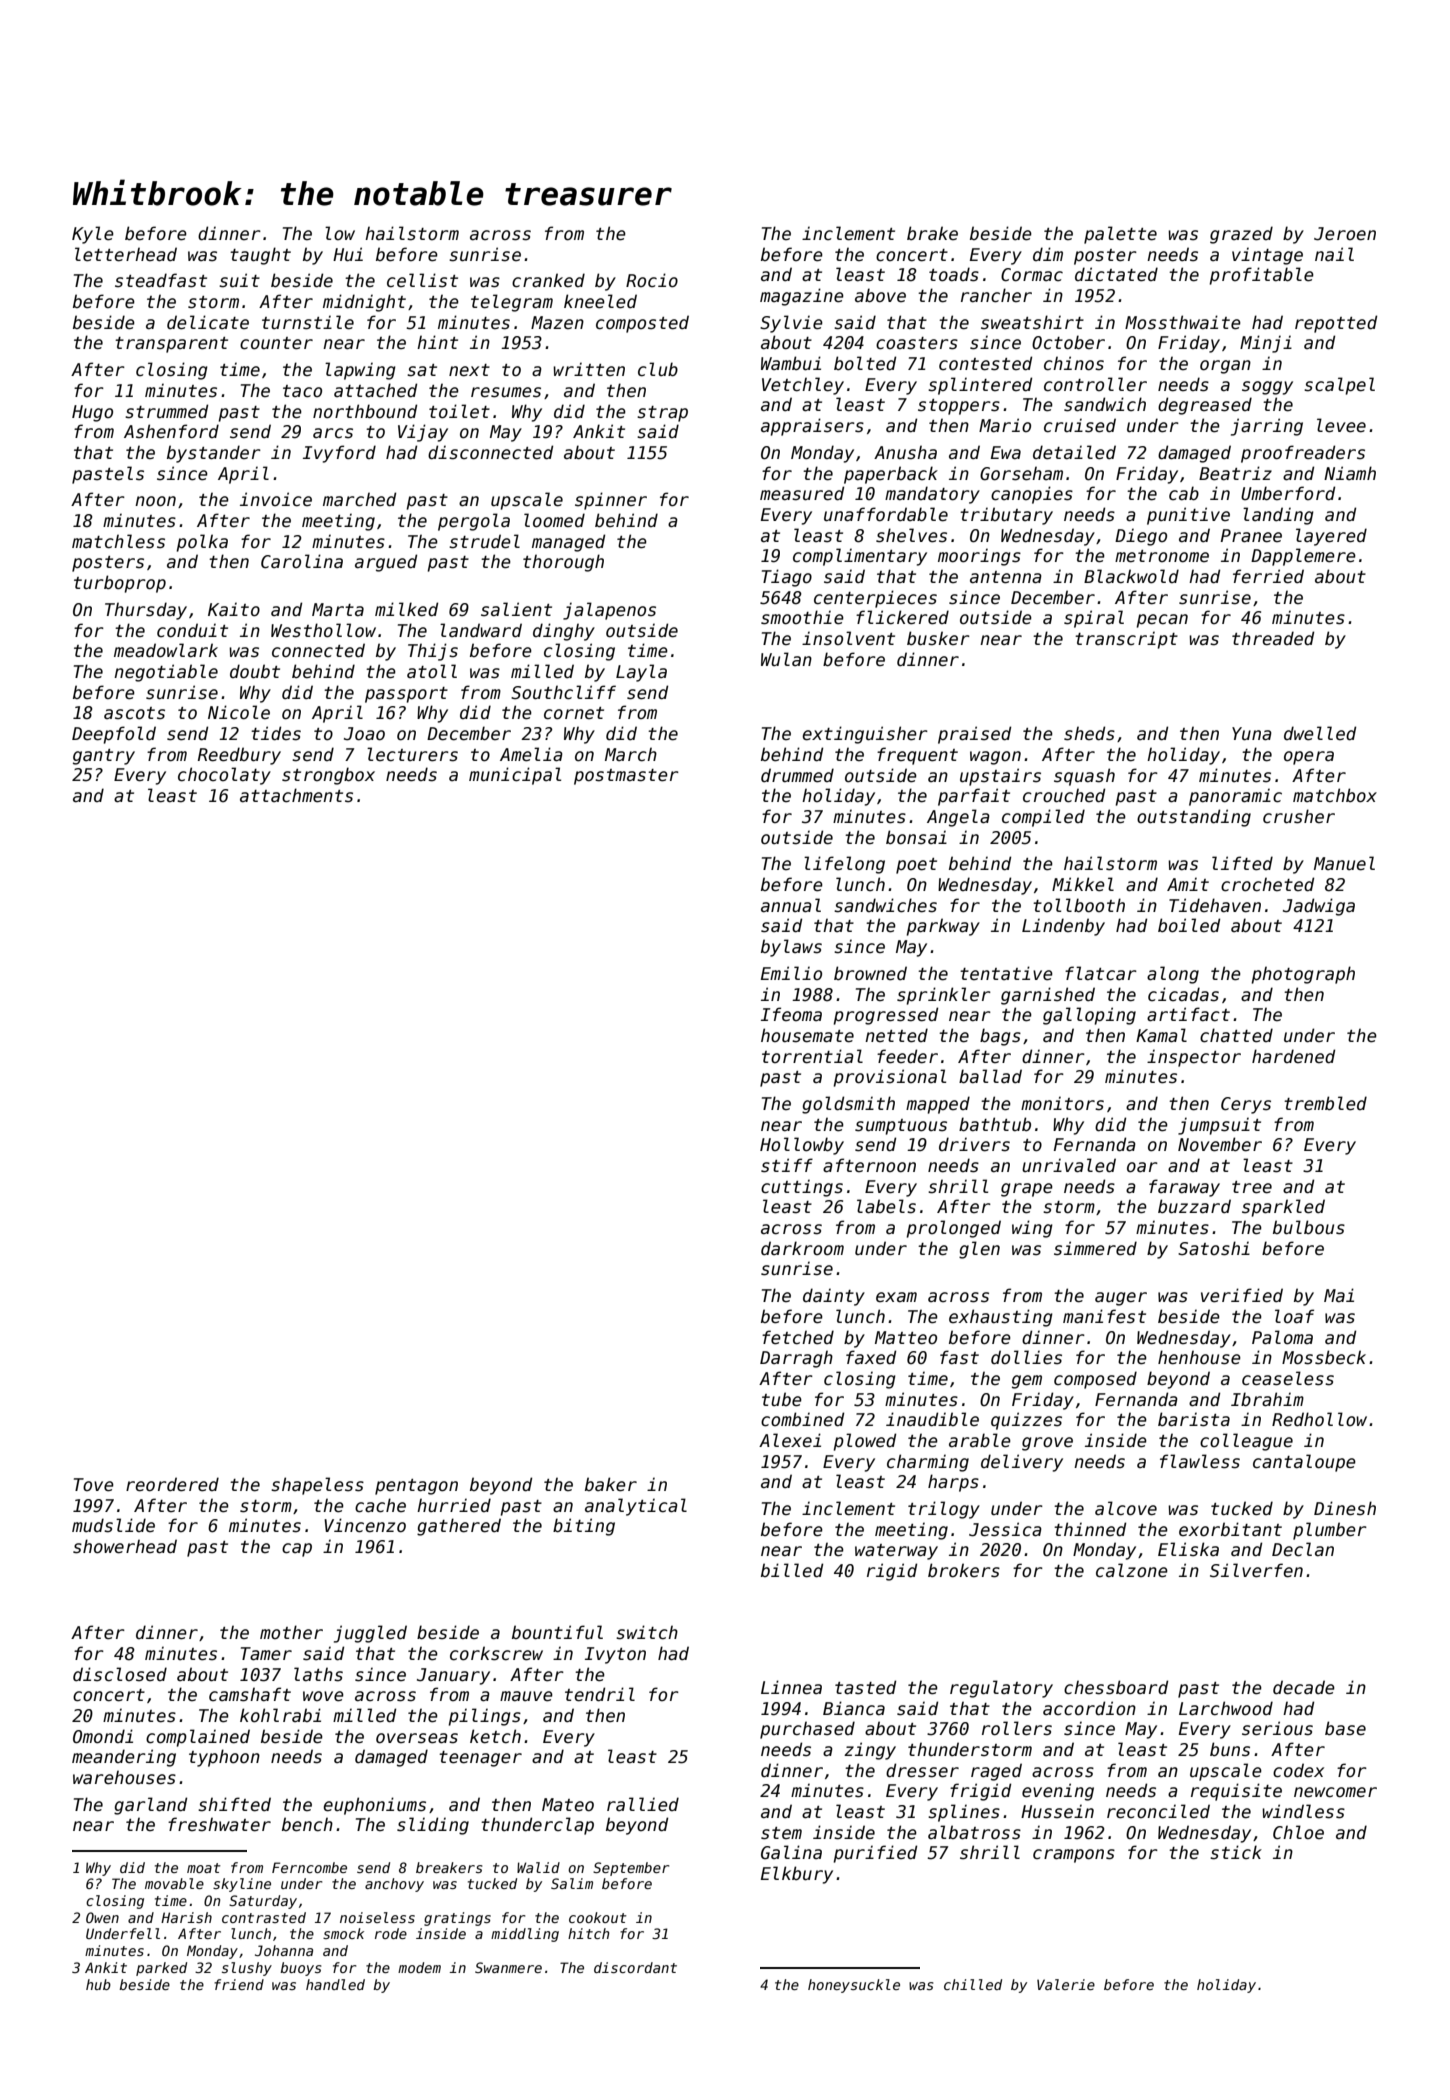 The image size is (1450, 2100). I want to click on Westhollow, so click(323, 630).
